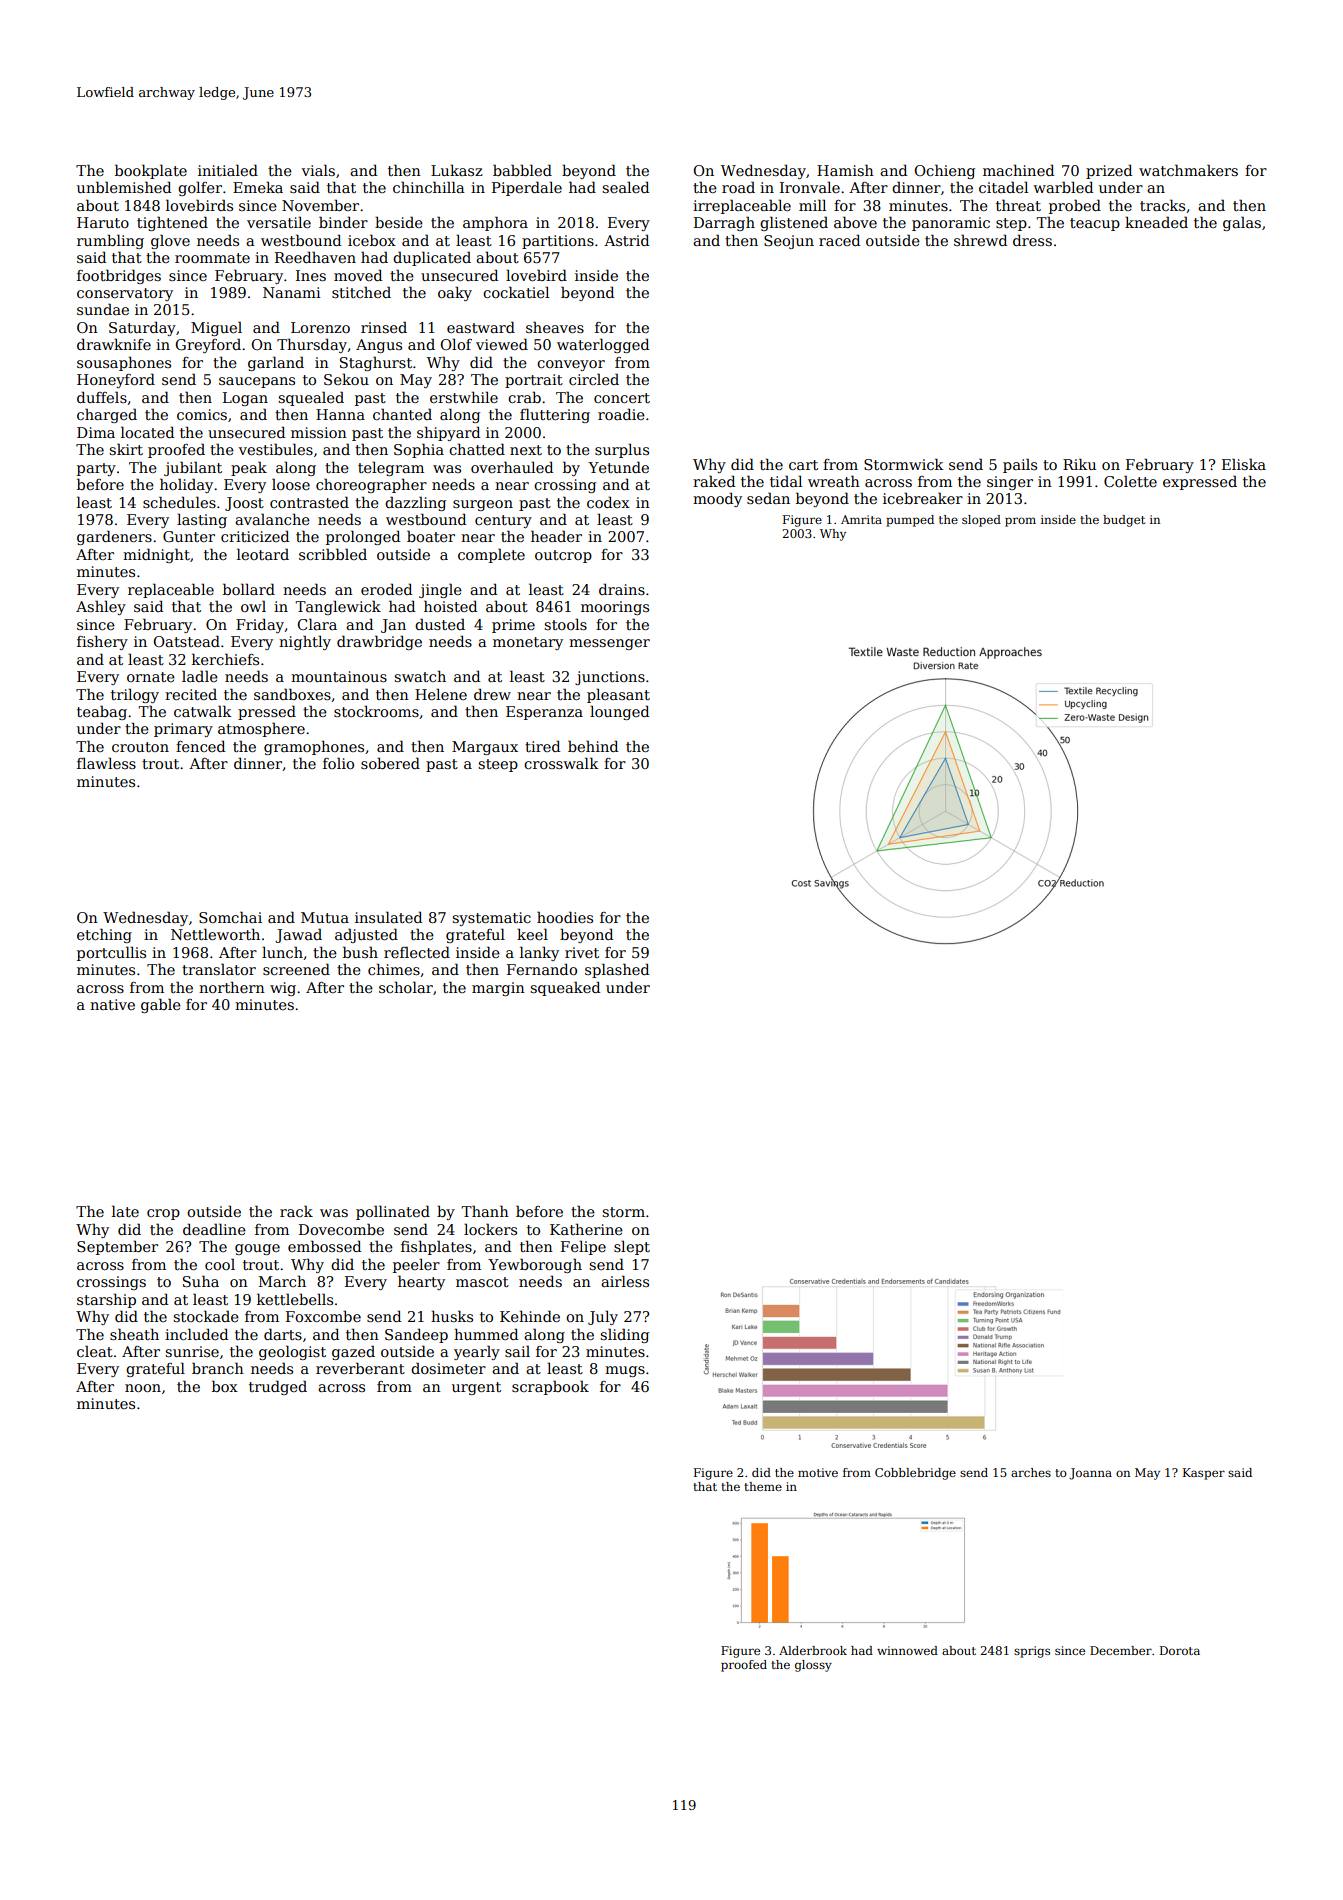 The height and width of the screenshot is (1900, 1343). Describe the element at coordinates (516, 292) in the screenshot. I see `cockatiel` at that location.
